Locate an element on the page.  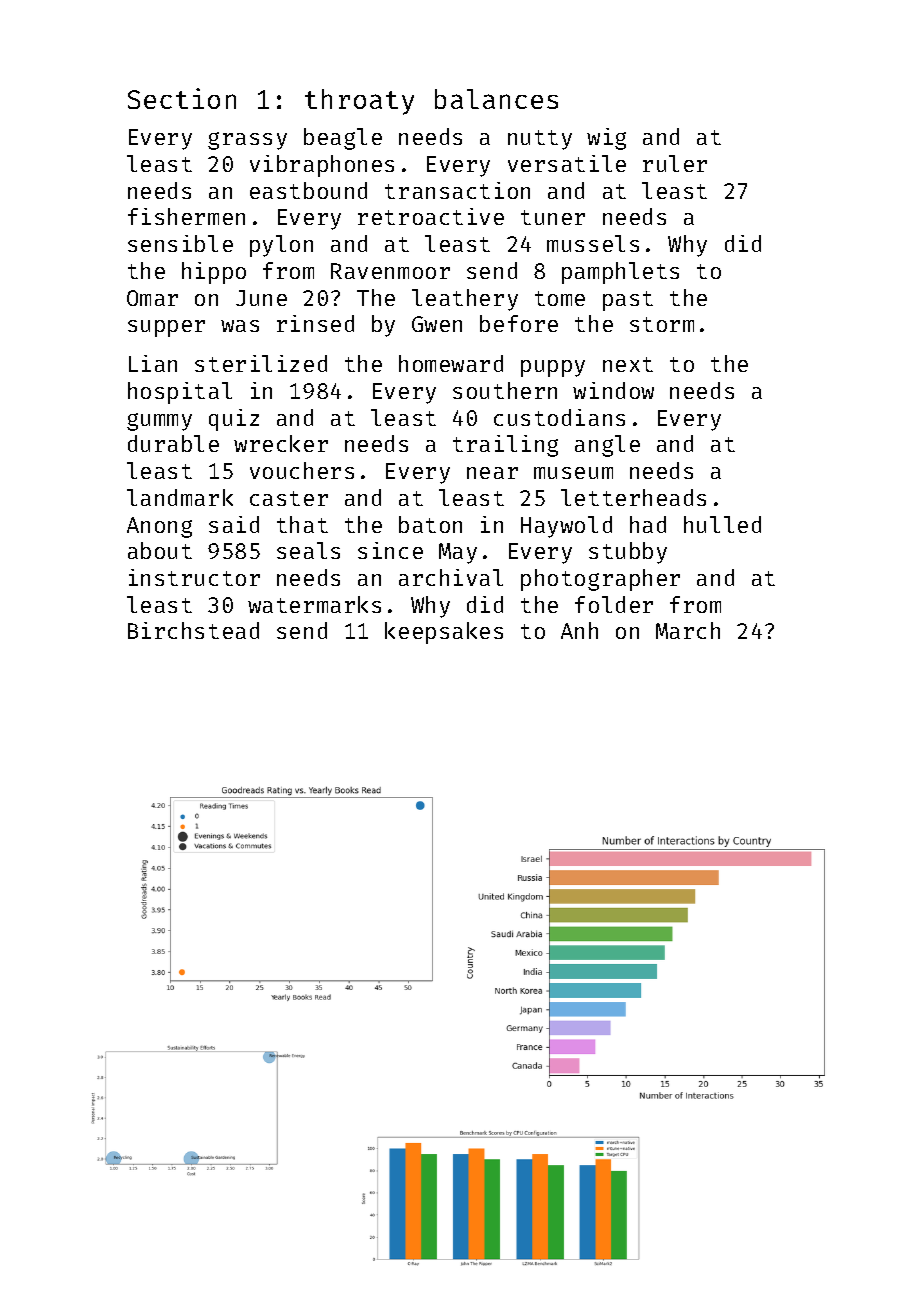
Anh is located at coordinates (579, 630).
